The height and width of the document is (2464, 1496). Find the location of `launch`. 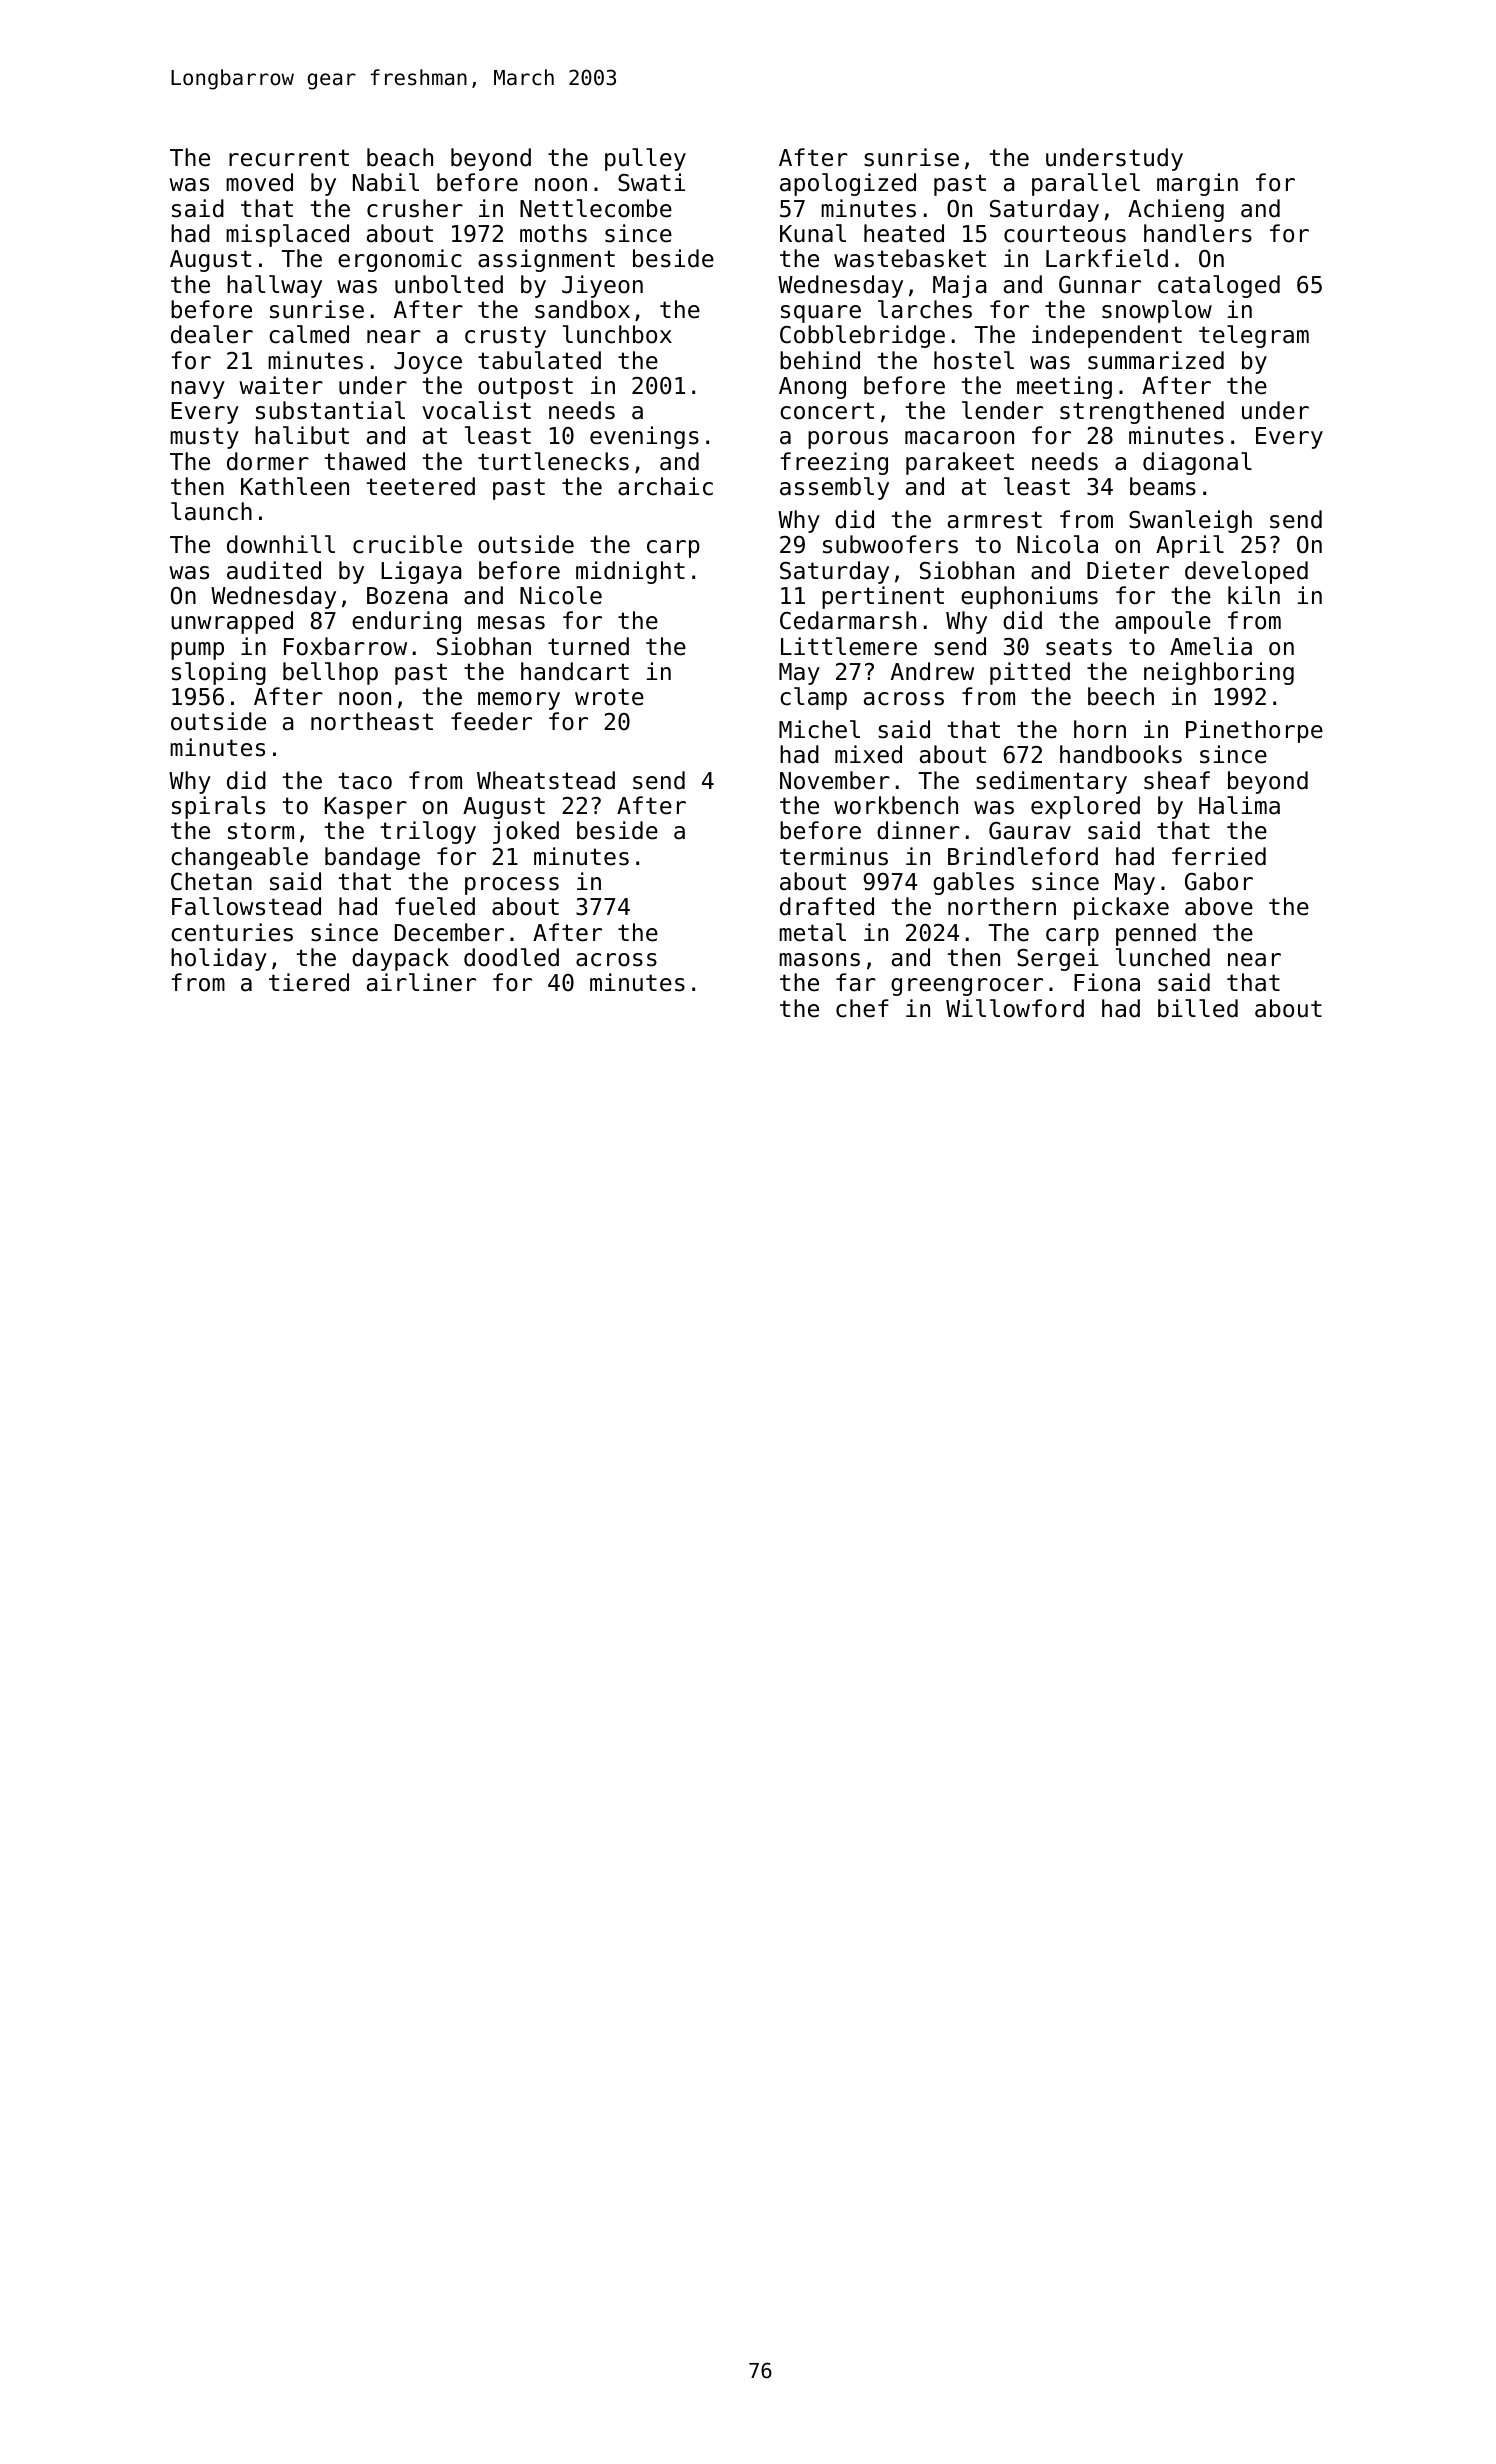

launch is located at coordinates (211, 511).
